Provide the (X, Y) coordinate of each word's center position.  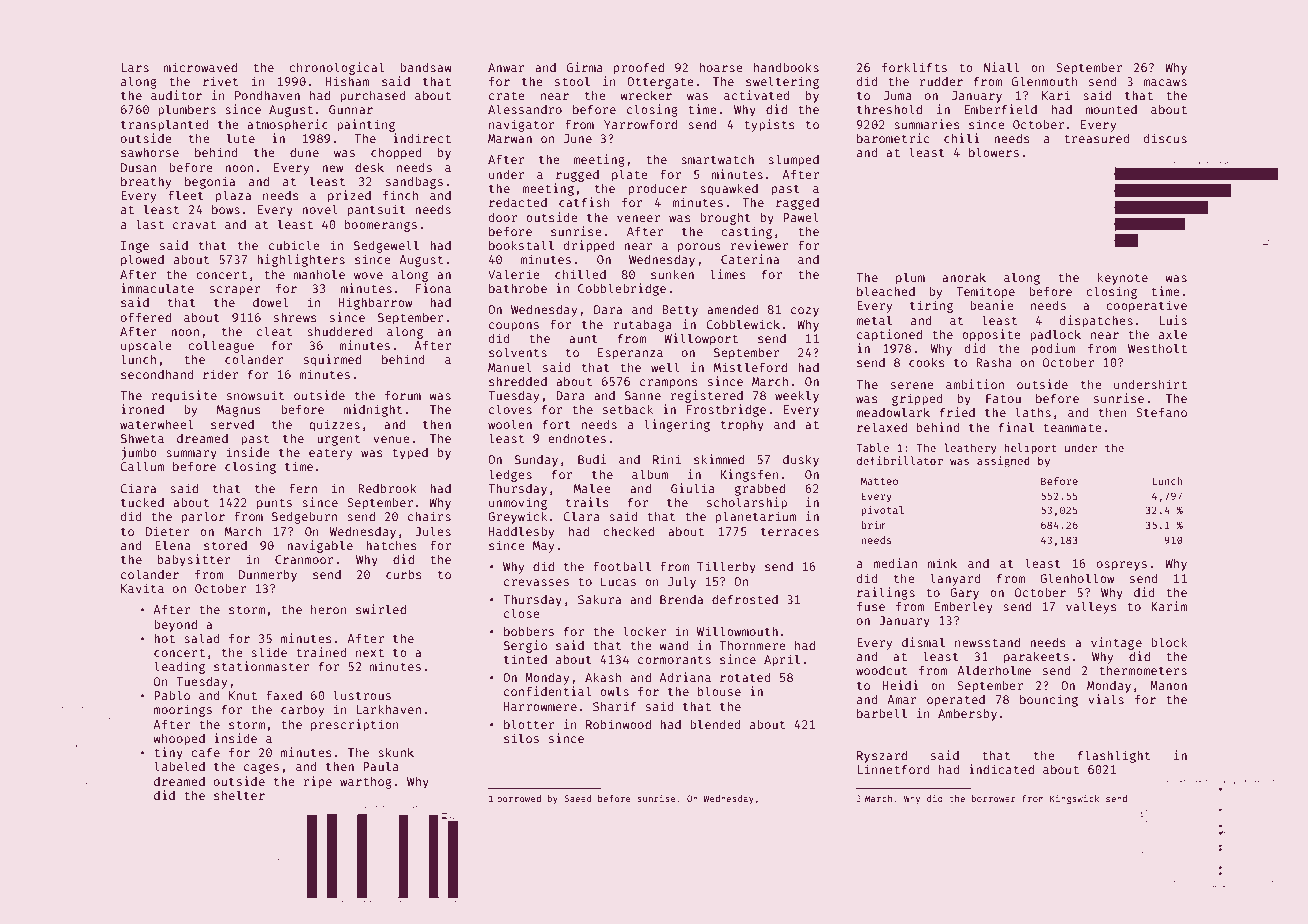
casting (746, 232)
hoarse (721, 67)
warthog (366, 783)
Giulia (693, 488)
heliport (1030, 448)
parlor (203, 517)
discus (1165, 138)
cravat (194, 225)
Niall (1001, 67)
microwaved (200, 67)
